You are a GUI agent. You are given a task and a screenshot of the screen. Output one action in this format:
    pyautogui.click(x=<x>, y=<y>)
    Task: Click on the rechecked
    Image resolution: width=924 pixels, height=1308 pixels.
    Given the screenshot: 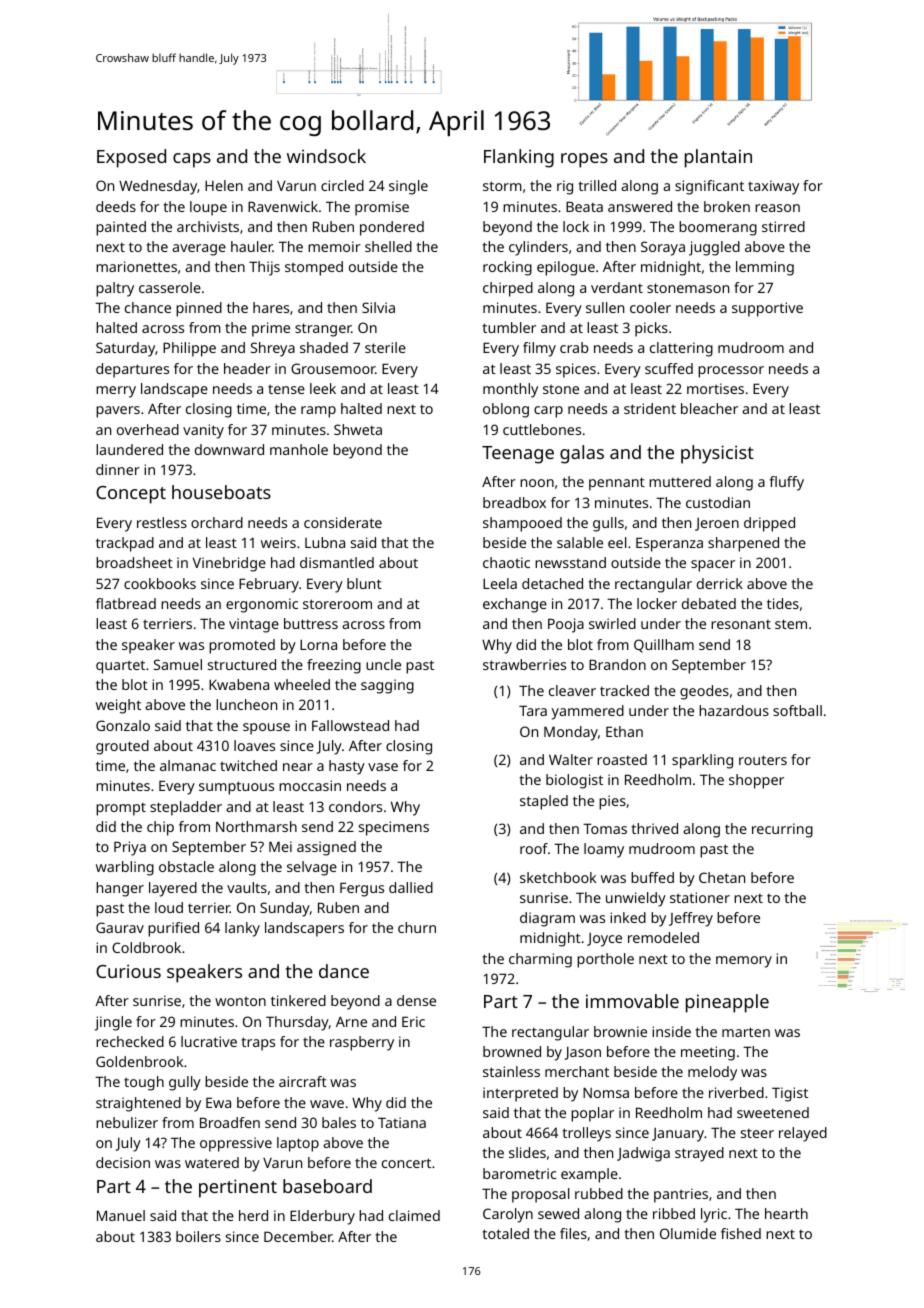 What is the action you would take?
    pyautogui.click(x=130, y=1041)
